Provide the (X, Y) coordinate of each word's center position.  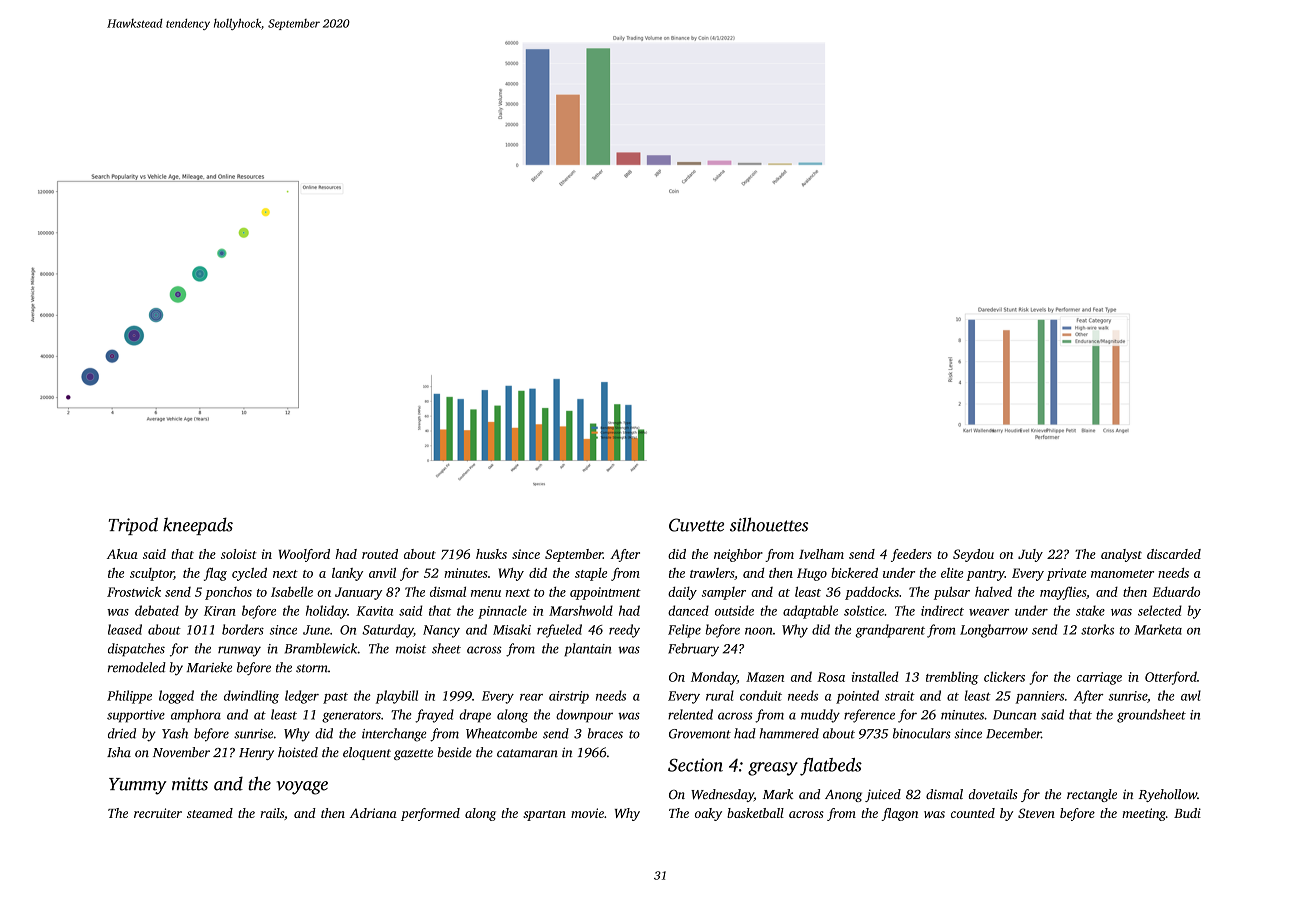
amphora (196, 716)
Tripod (133, 526)
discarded (1174, 554)
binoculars (922, 733)
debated (157, 610)
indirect (942, 610)
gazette (413, 754)
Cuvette (696, 525)
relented (690, 714)
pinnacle (502, 612)
